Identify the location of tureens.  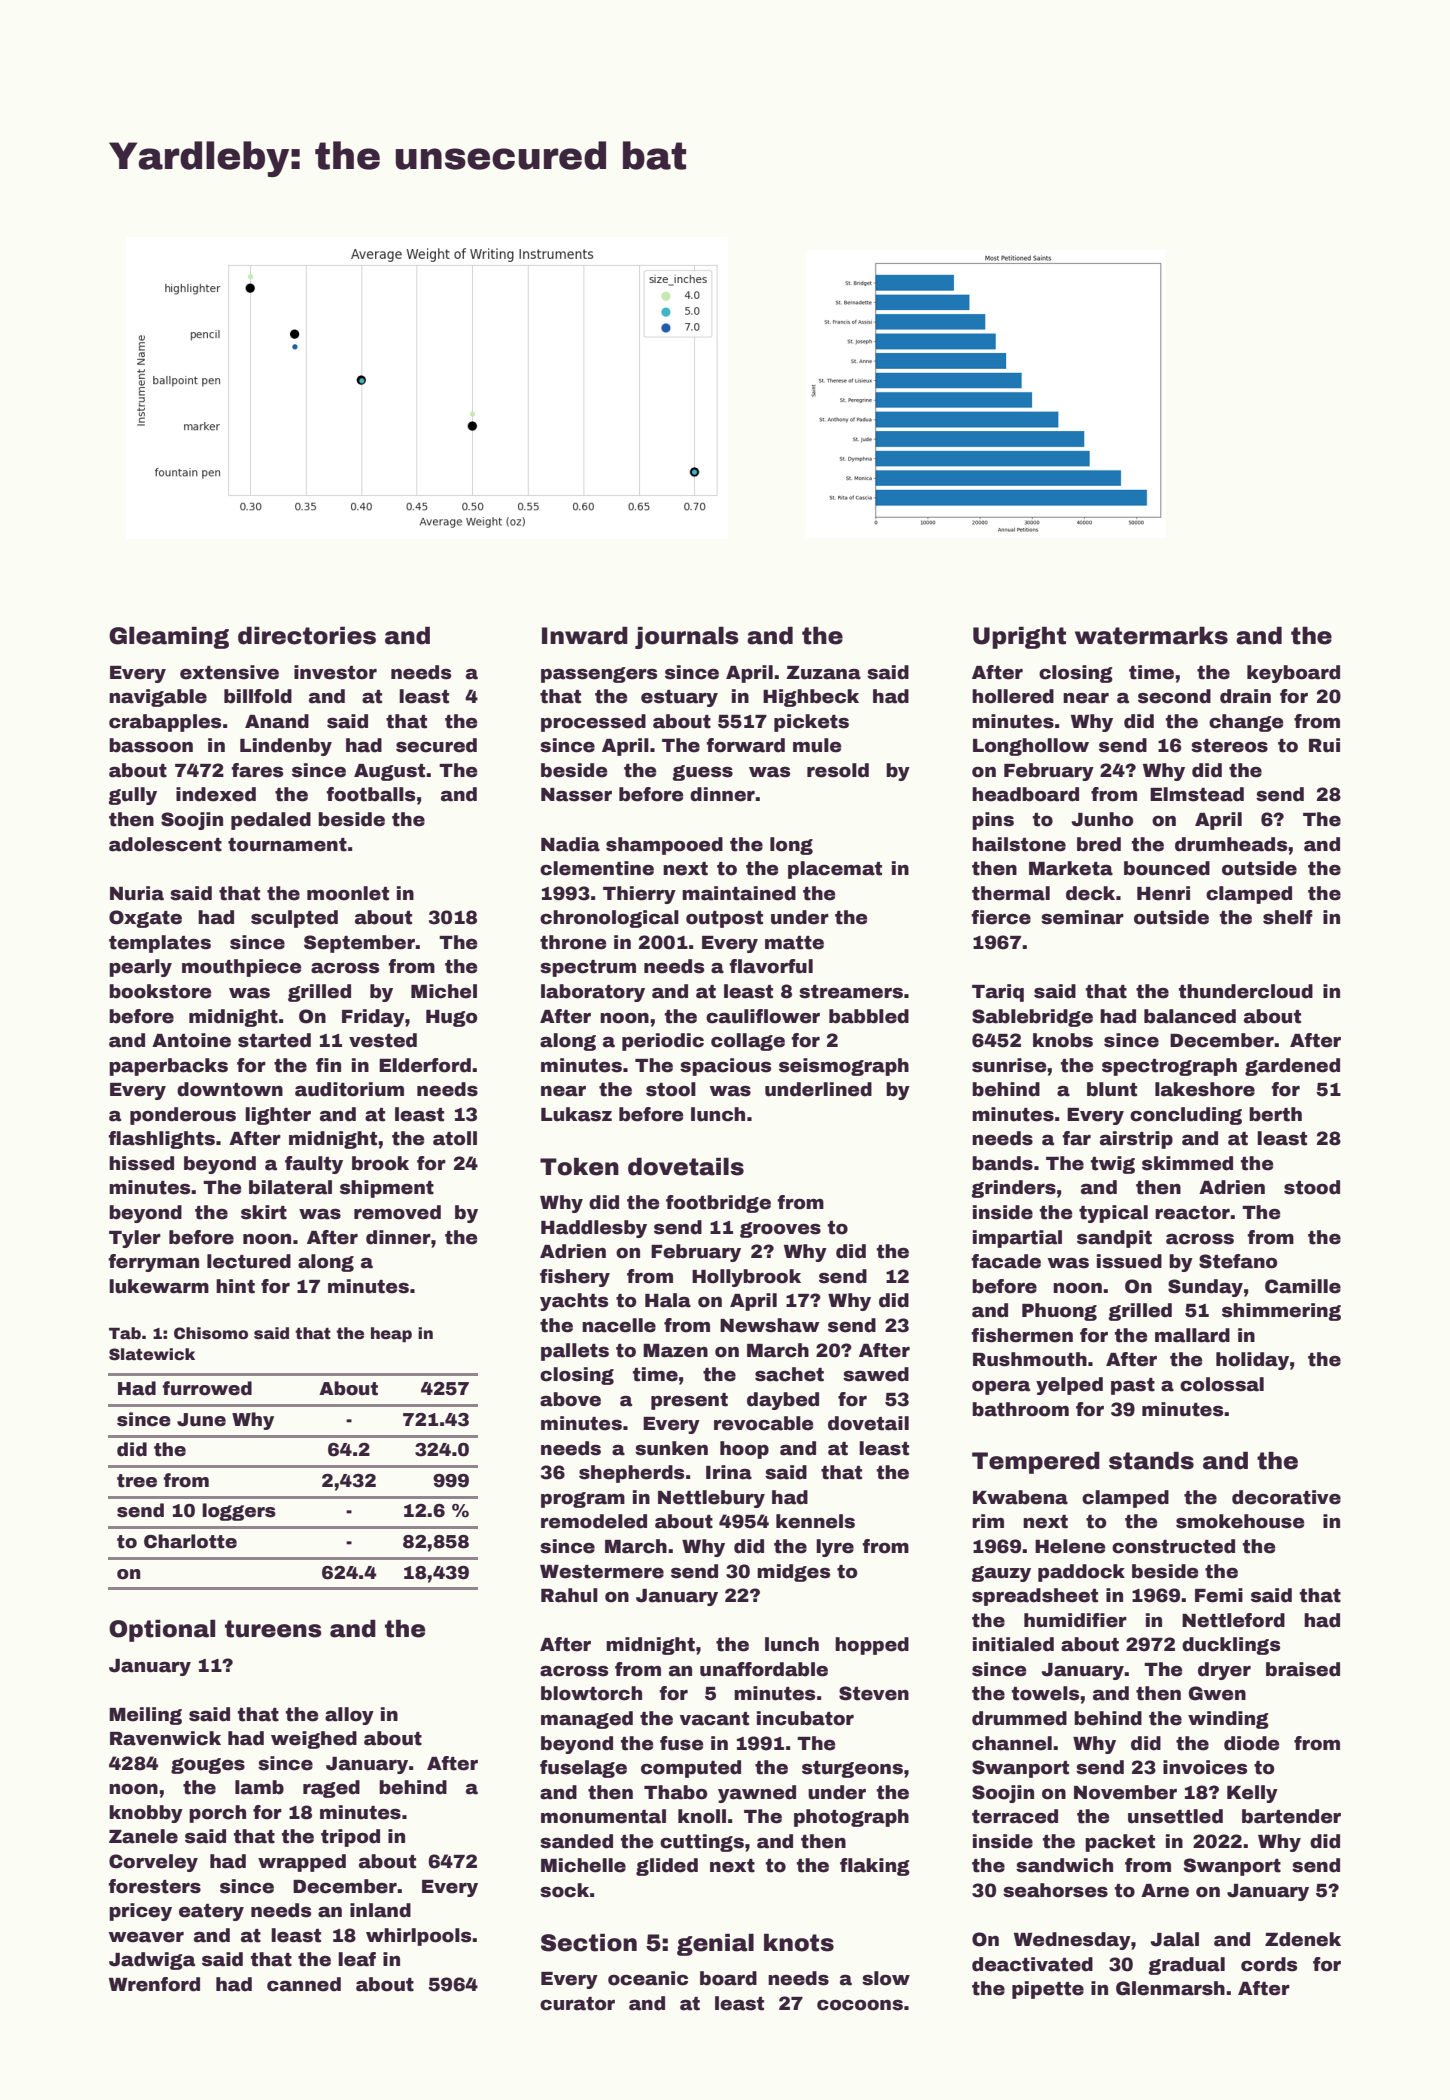
(273, 1629).
